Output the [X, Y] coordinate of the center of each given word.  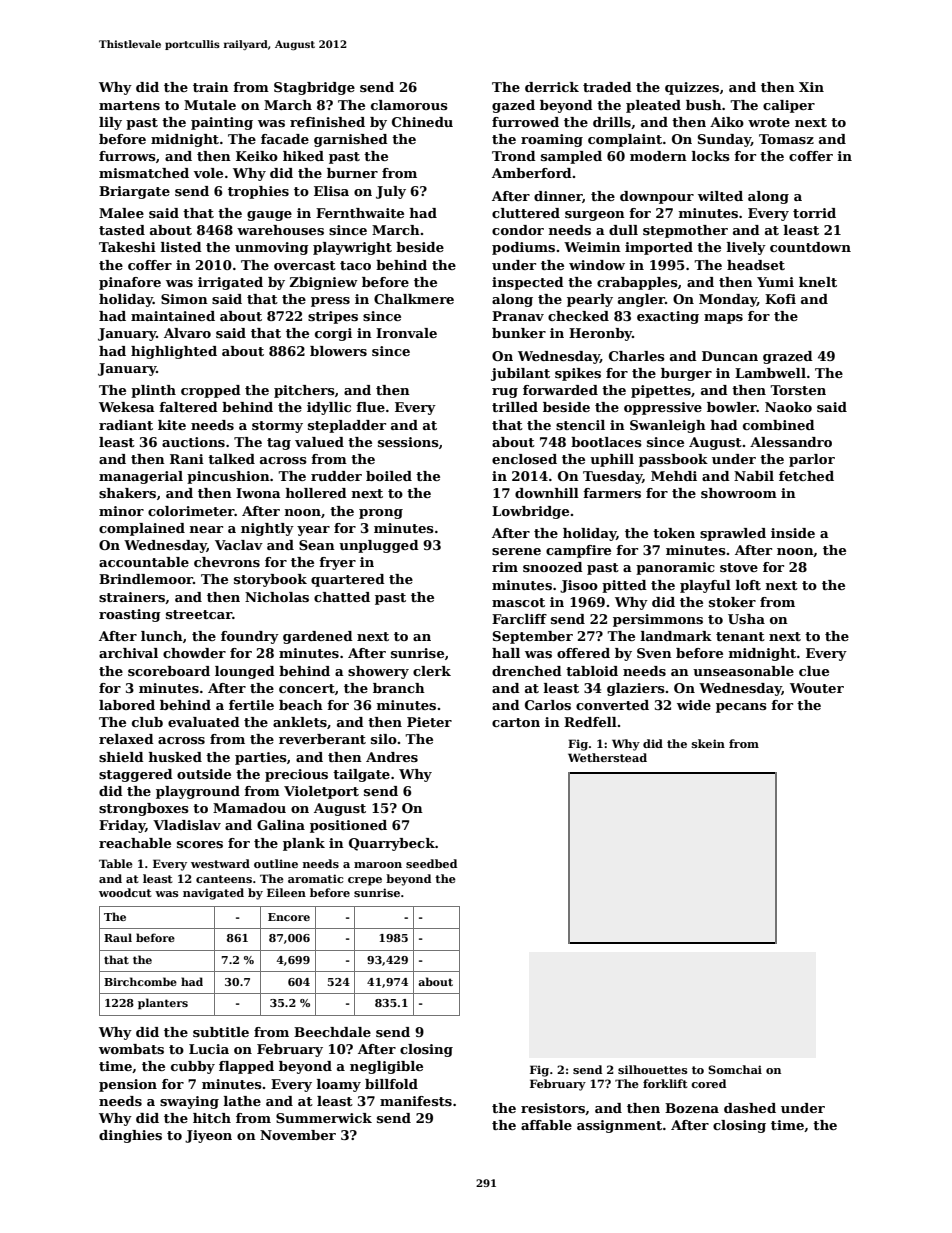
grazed [788, 357]
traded [607, 87]
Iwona [258, 493]
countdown [810, 247]
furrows [127, 156]
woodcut [125, 892]
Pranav [518, 316]
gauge [269, 216]
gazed [513, 106]
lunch [162, 636]
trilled [515, 407]
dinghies [130, 1136]
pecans [741, 708]
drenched [527, 671]
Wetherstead [607, 757]
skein [708, 743]
